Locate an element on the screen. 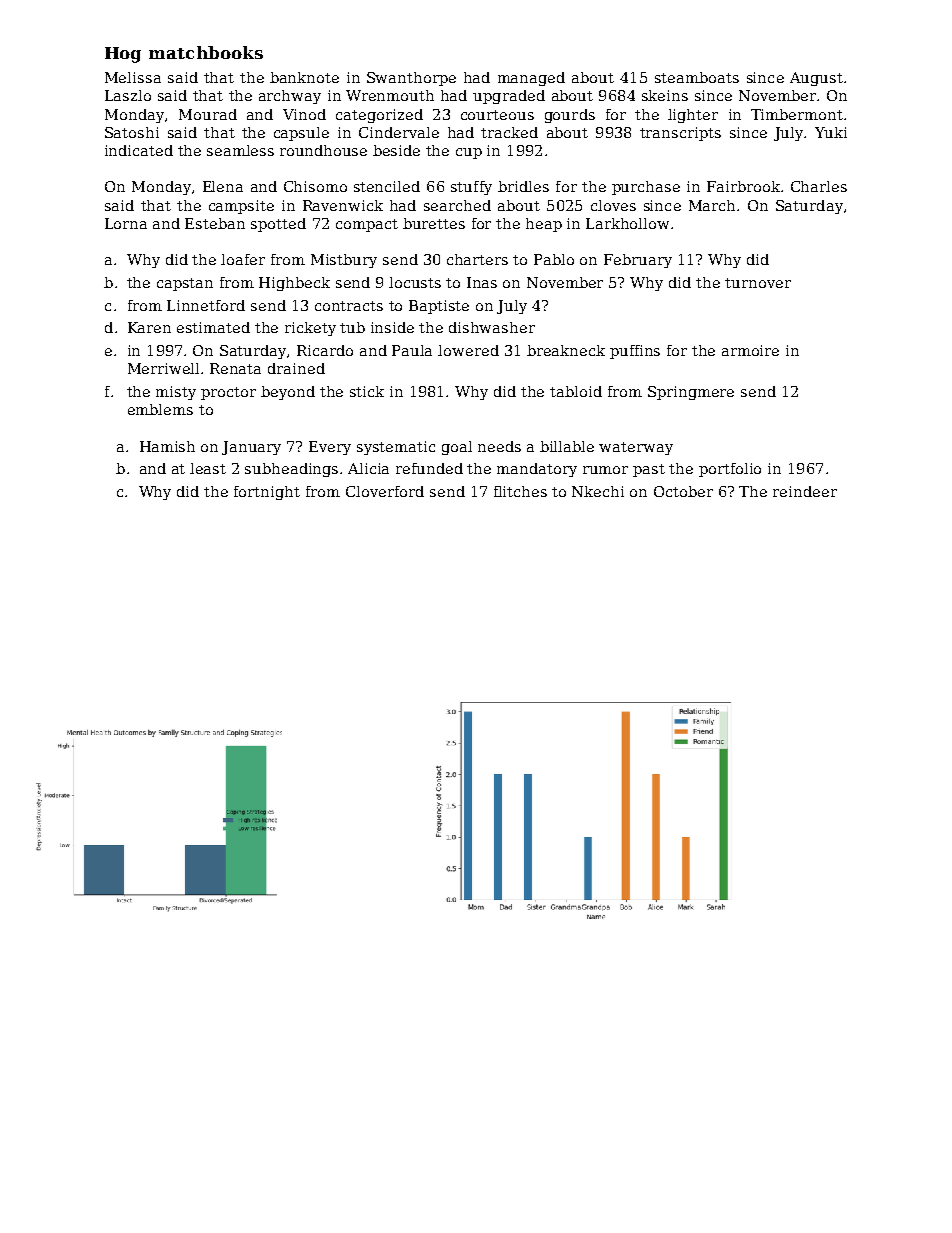  fortnight is located at coordinates (267, 493).
